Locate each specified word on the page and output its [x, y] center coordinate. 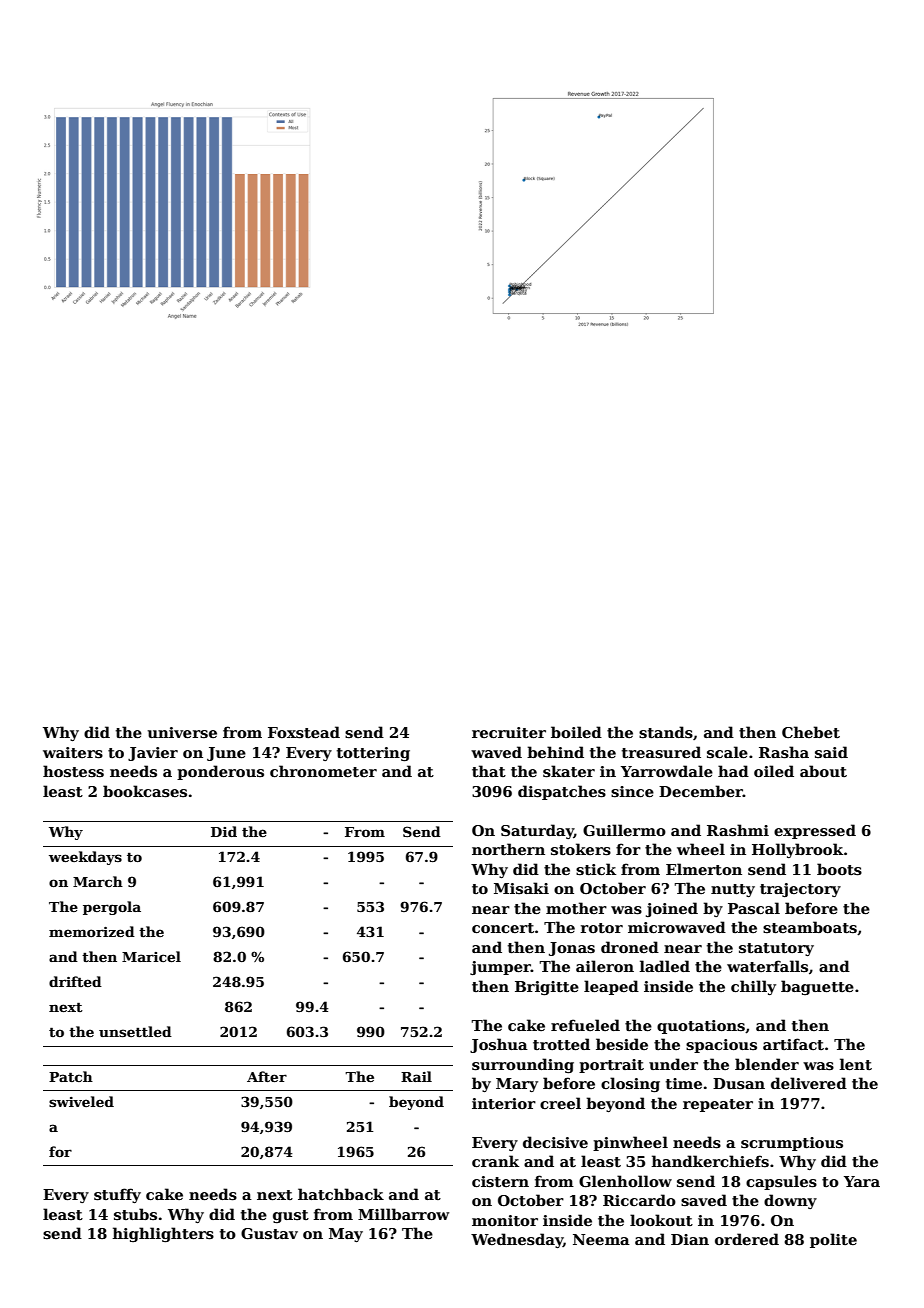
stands [666, 732]
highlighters [163, 1234]
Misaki [521, 888]
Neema [601, 1239]
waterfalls [767, 966]
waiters [73, 753]
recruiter [509, 732]
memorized [92, 931]
